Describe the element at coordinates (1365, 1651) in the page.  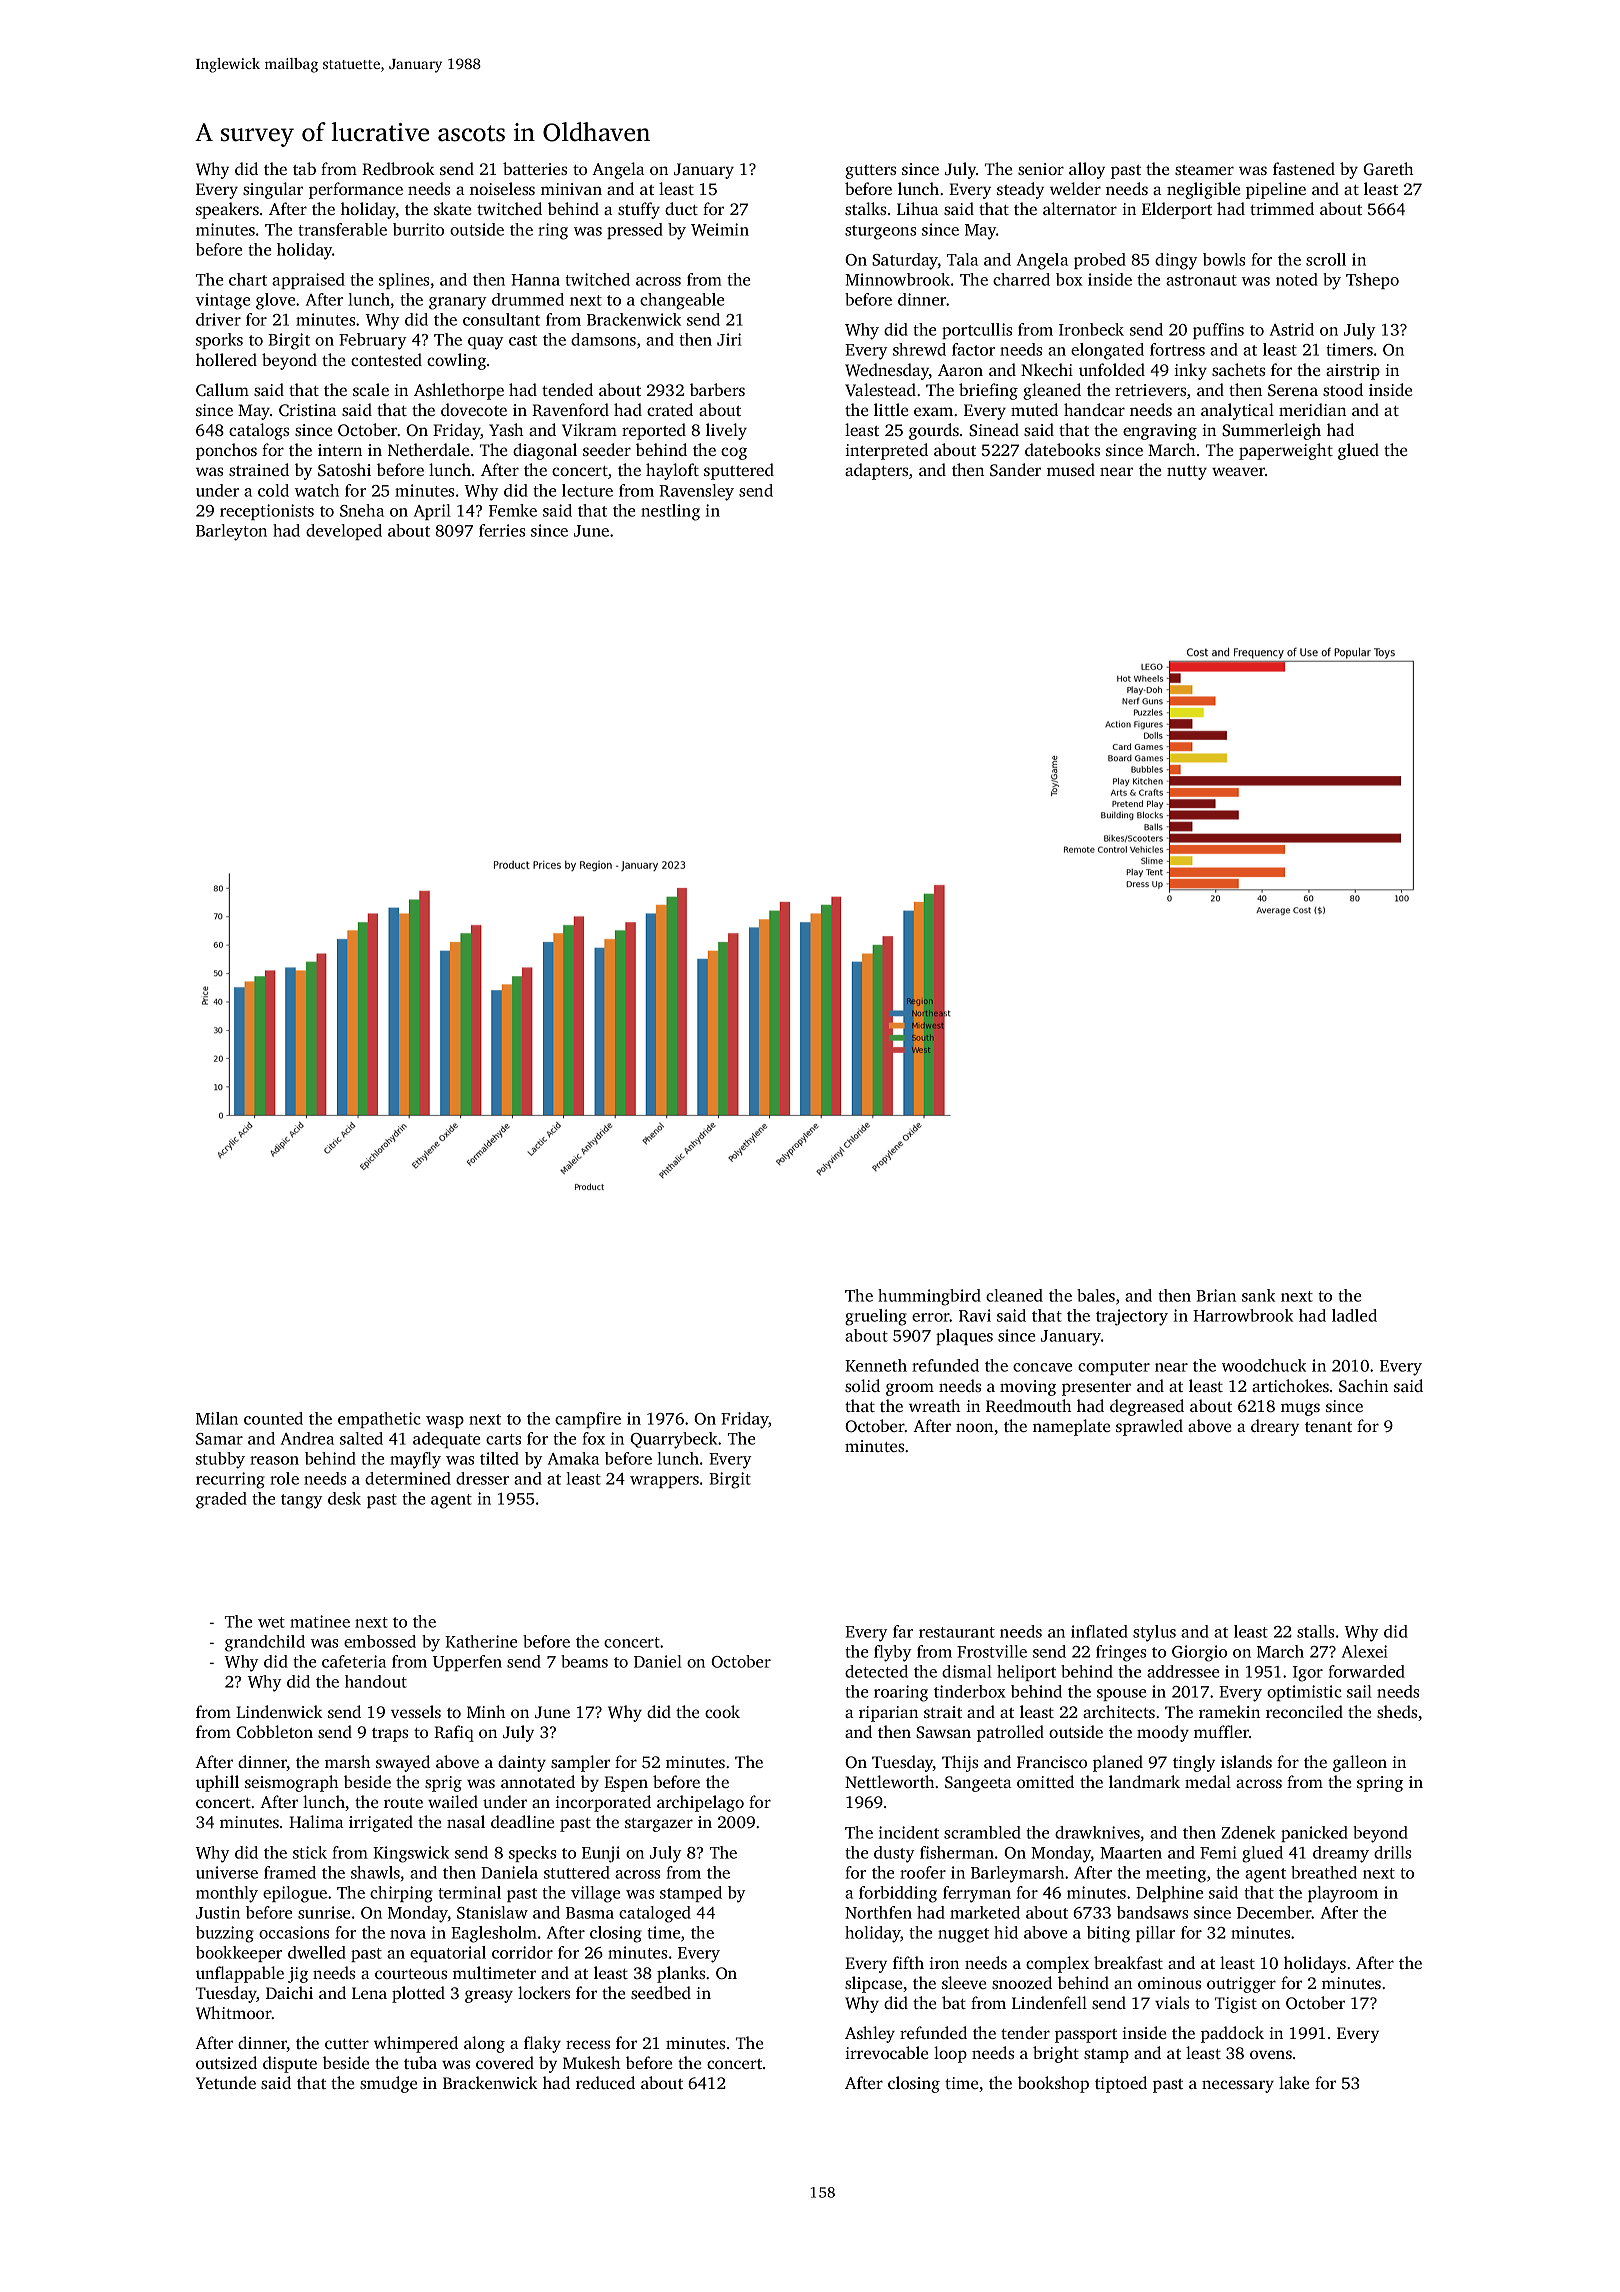
I see `Alexei` at that location.
